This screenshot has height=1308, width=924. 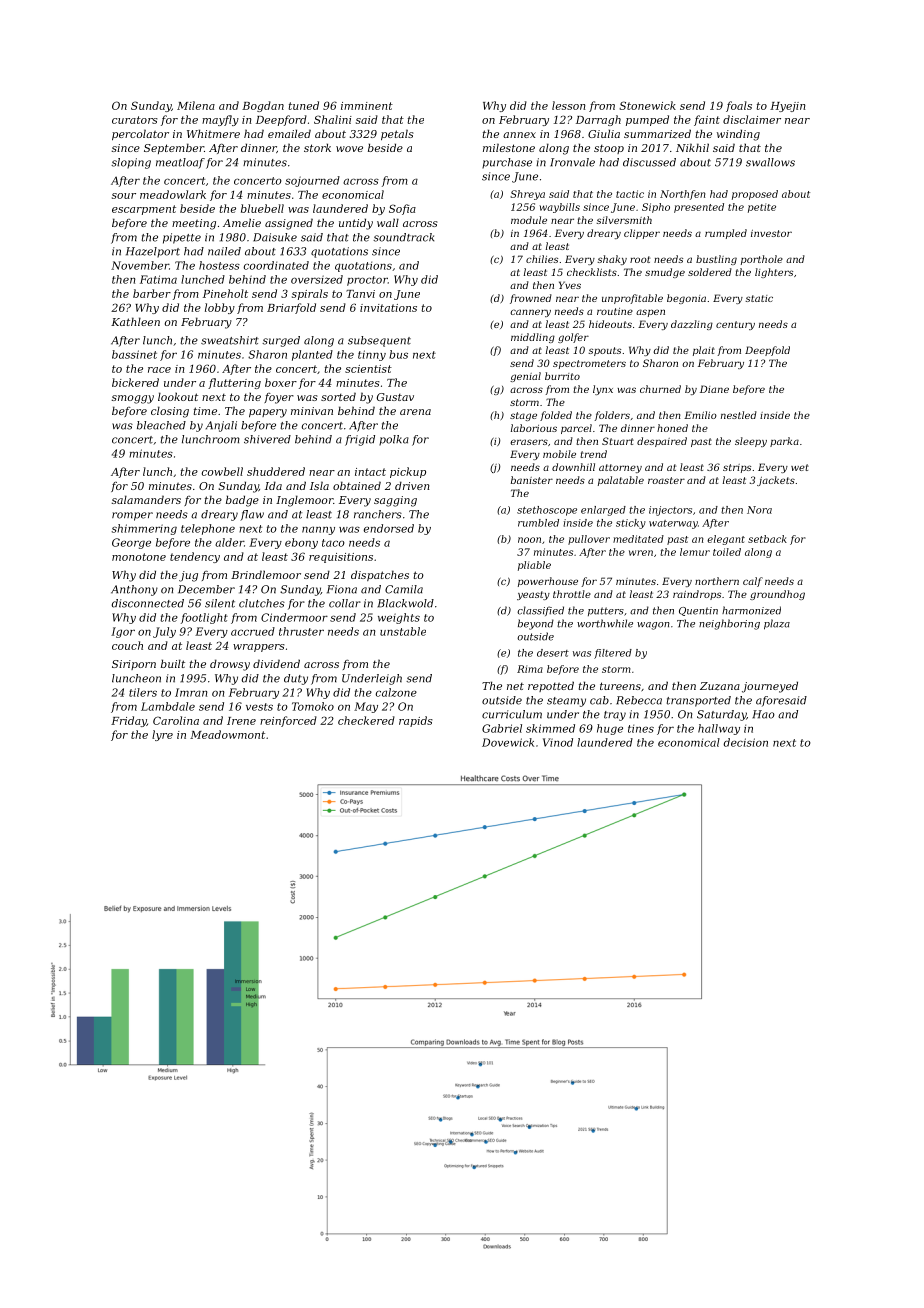 I want to click on Northfen, so click(x=682, y=195).
